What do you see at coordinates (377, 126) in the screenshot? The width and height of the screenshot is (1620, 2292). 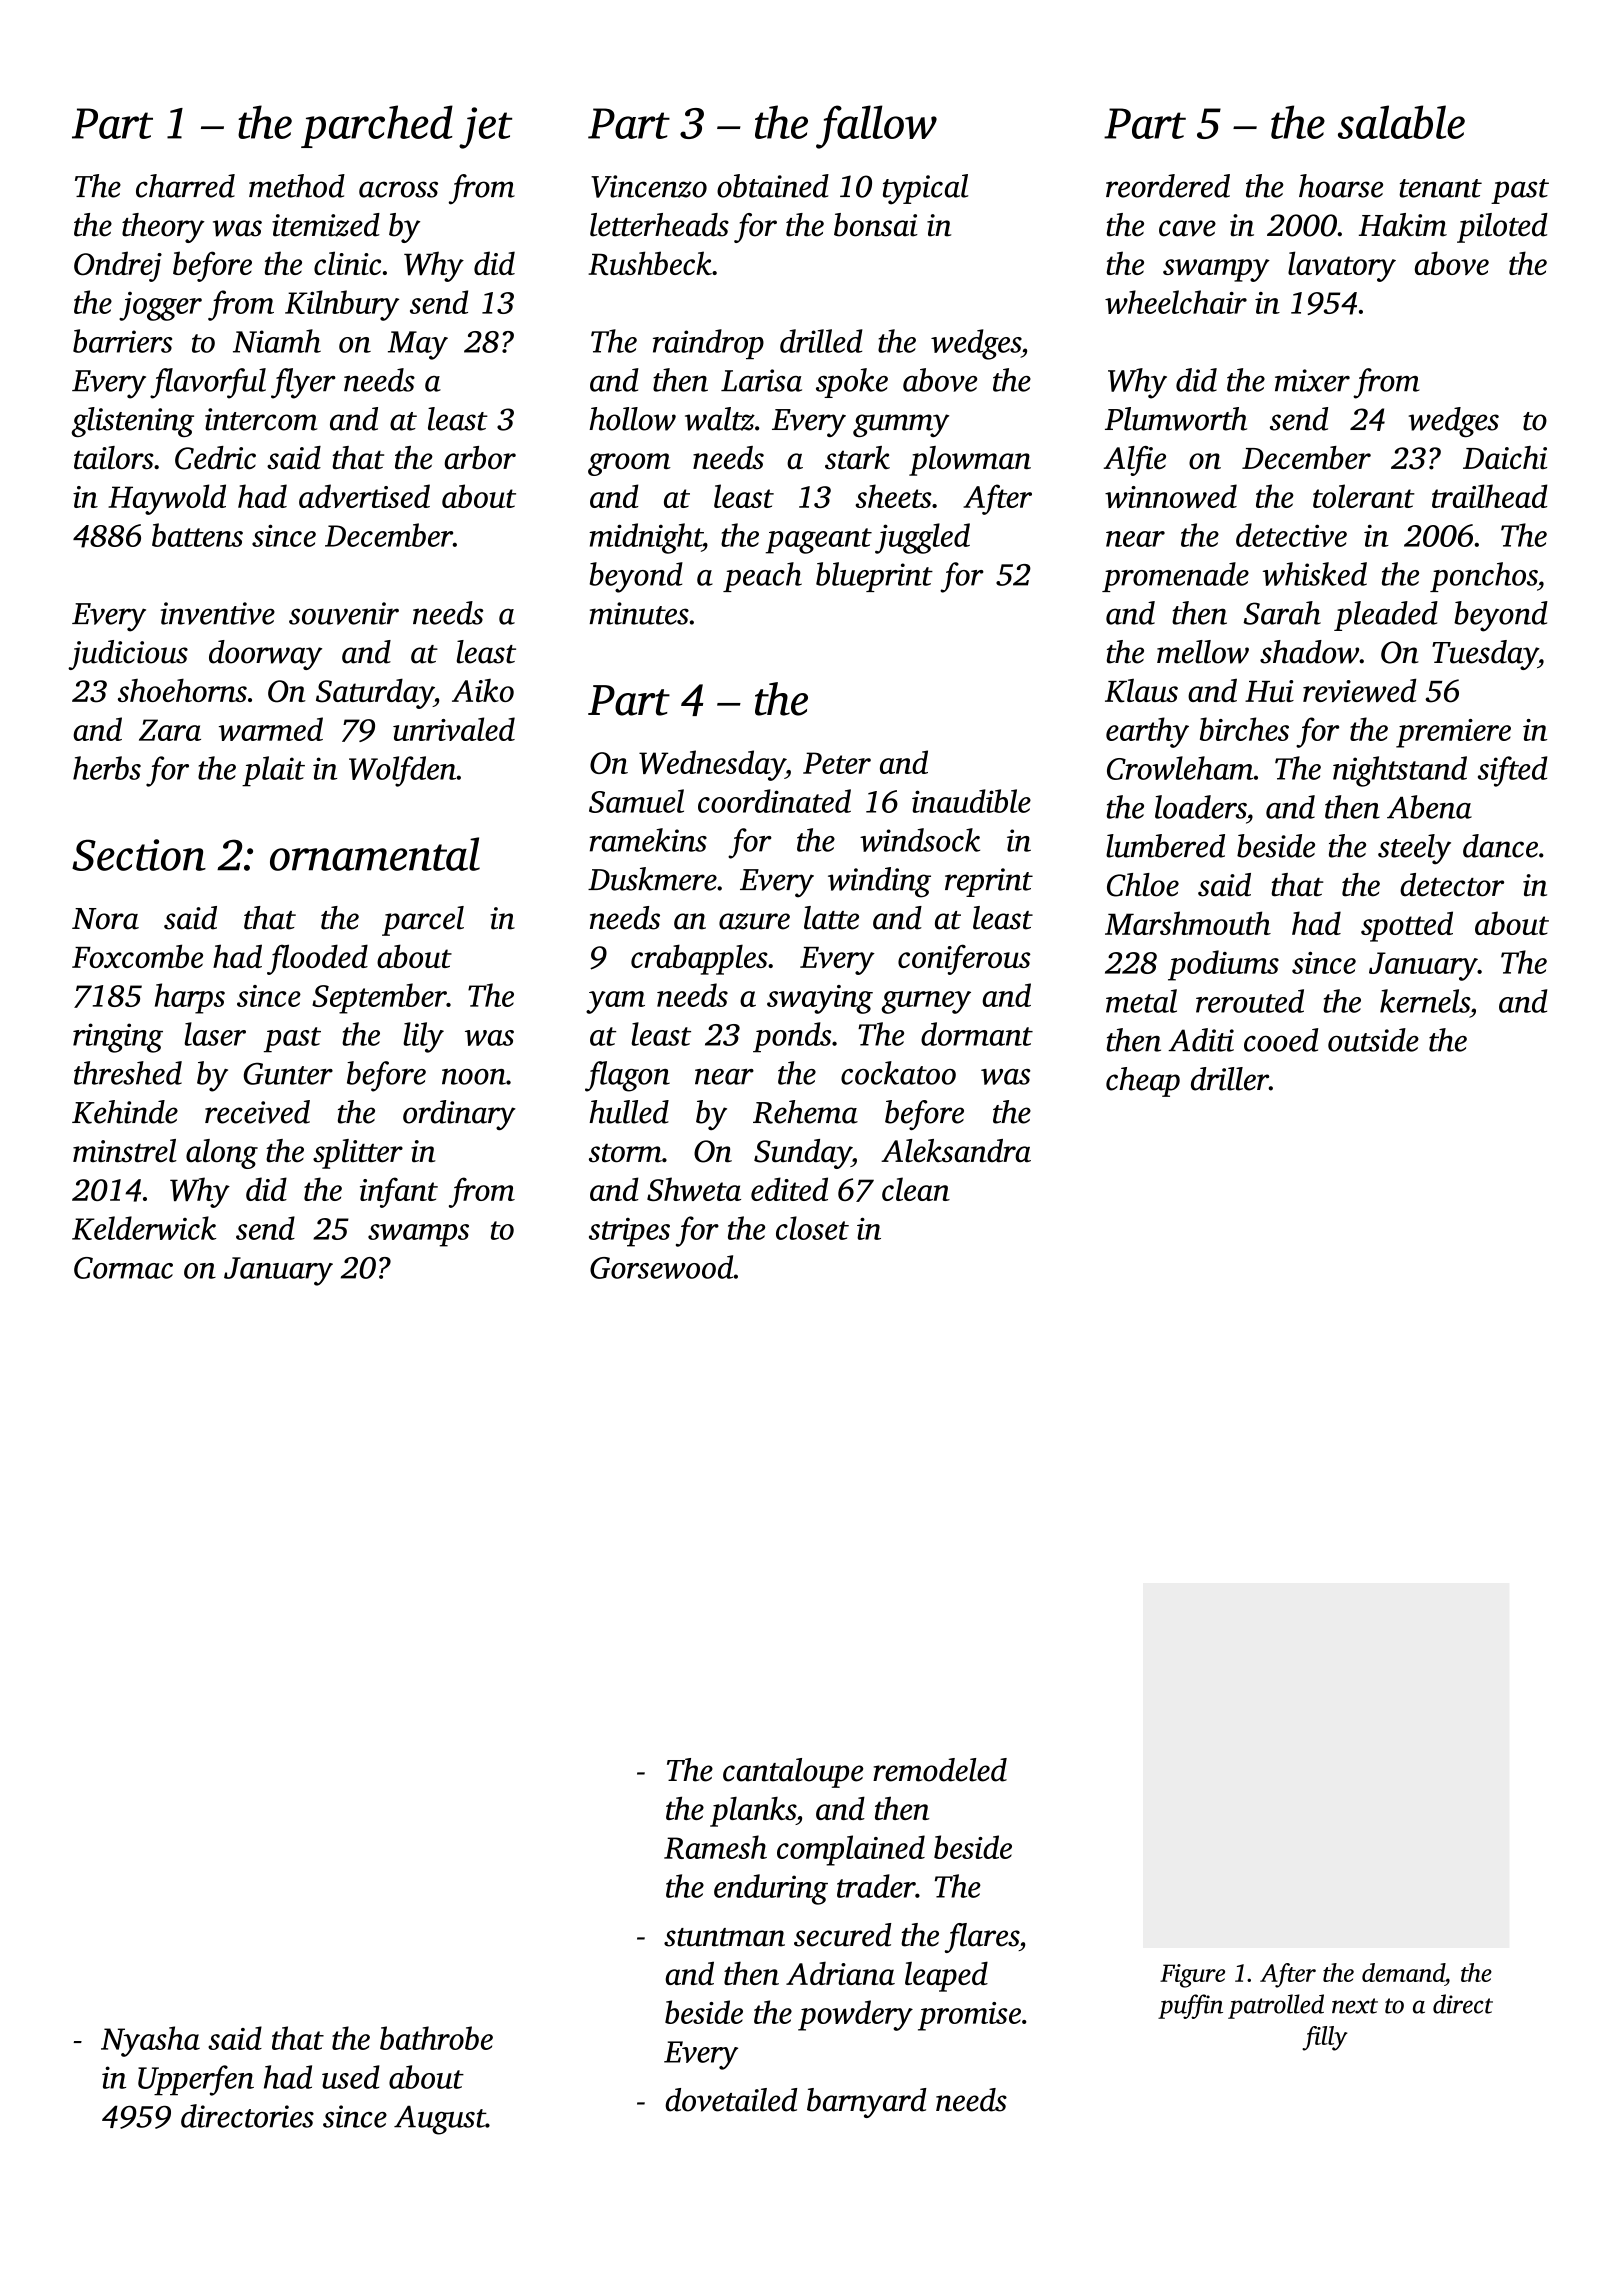 I see `parched` at bounding box center [377, 126].
